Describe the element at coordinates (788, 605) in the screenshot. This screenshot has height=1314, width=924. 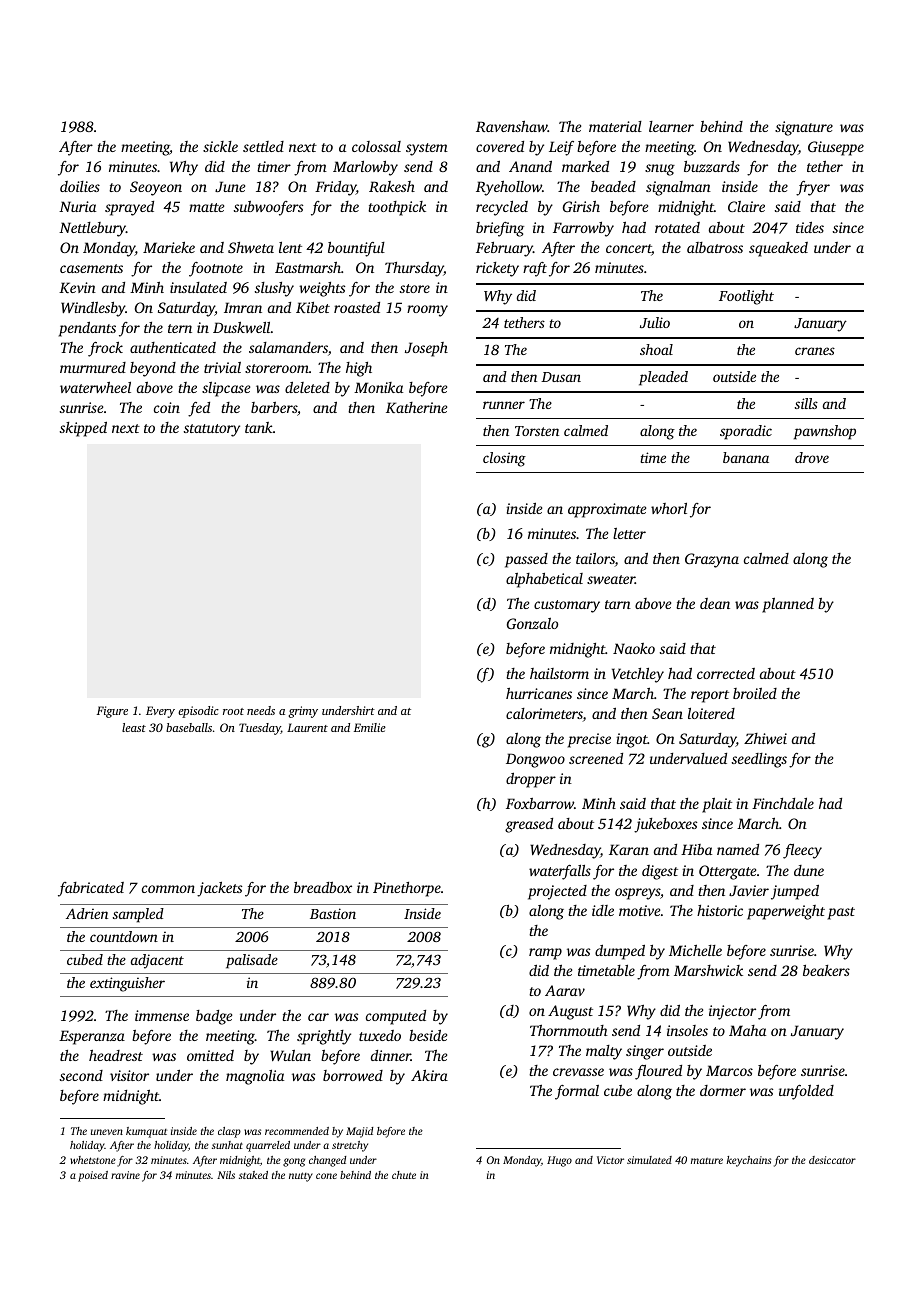
I see `planned` at that location.
